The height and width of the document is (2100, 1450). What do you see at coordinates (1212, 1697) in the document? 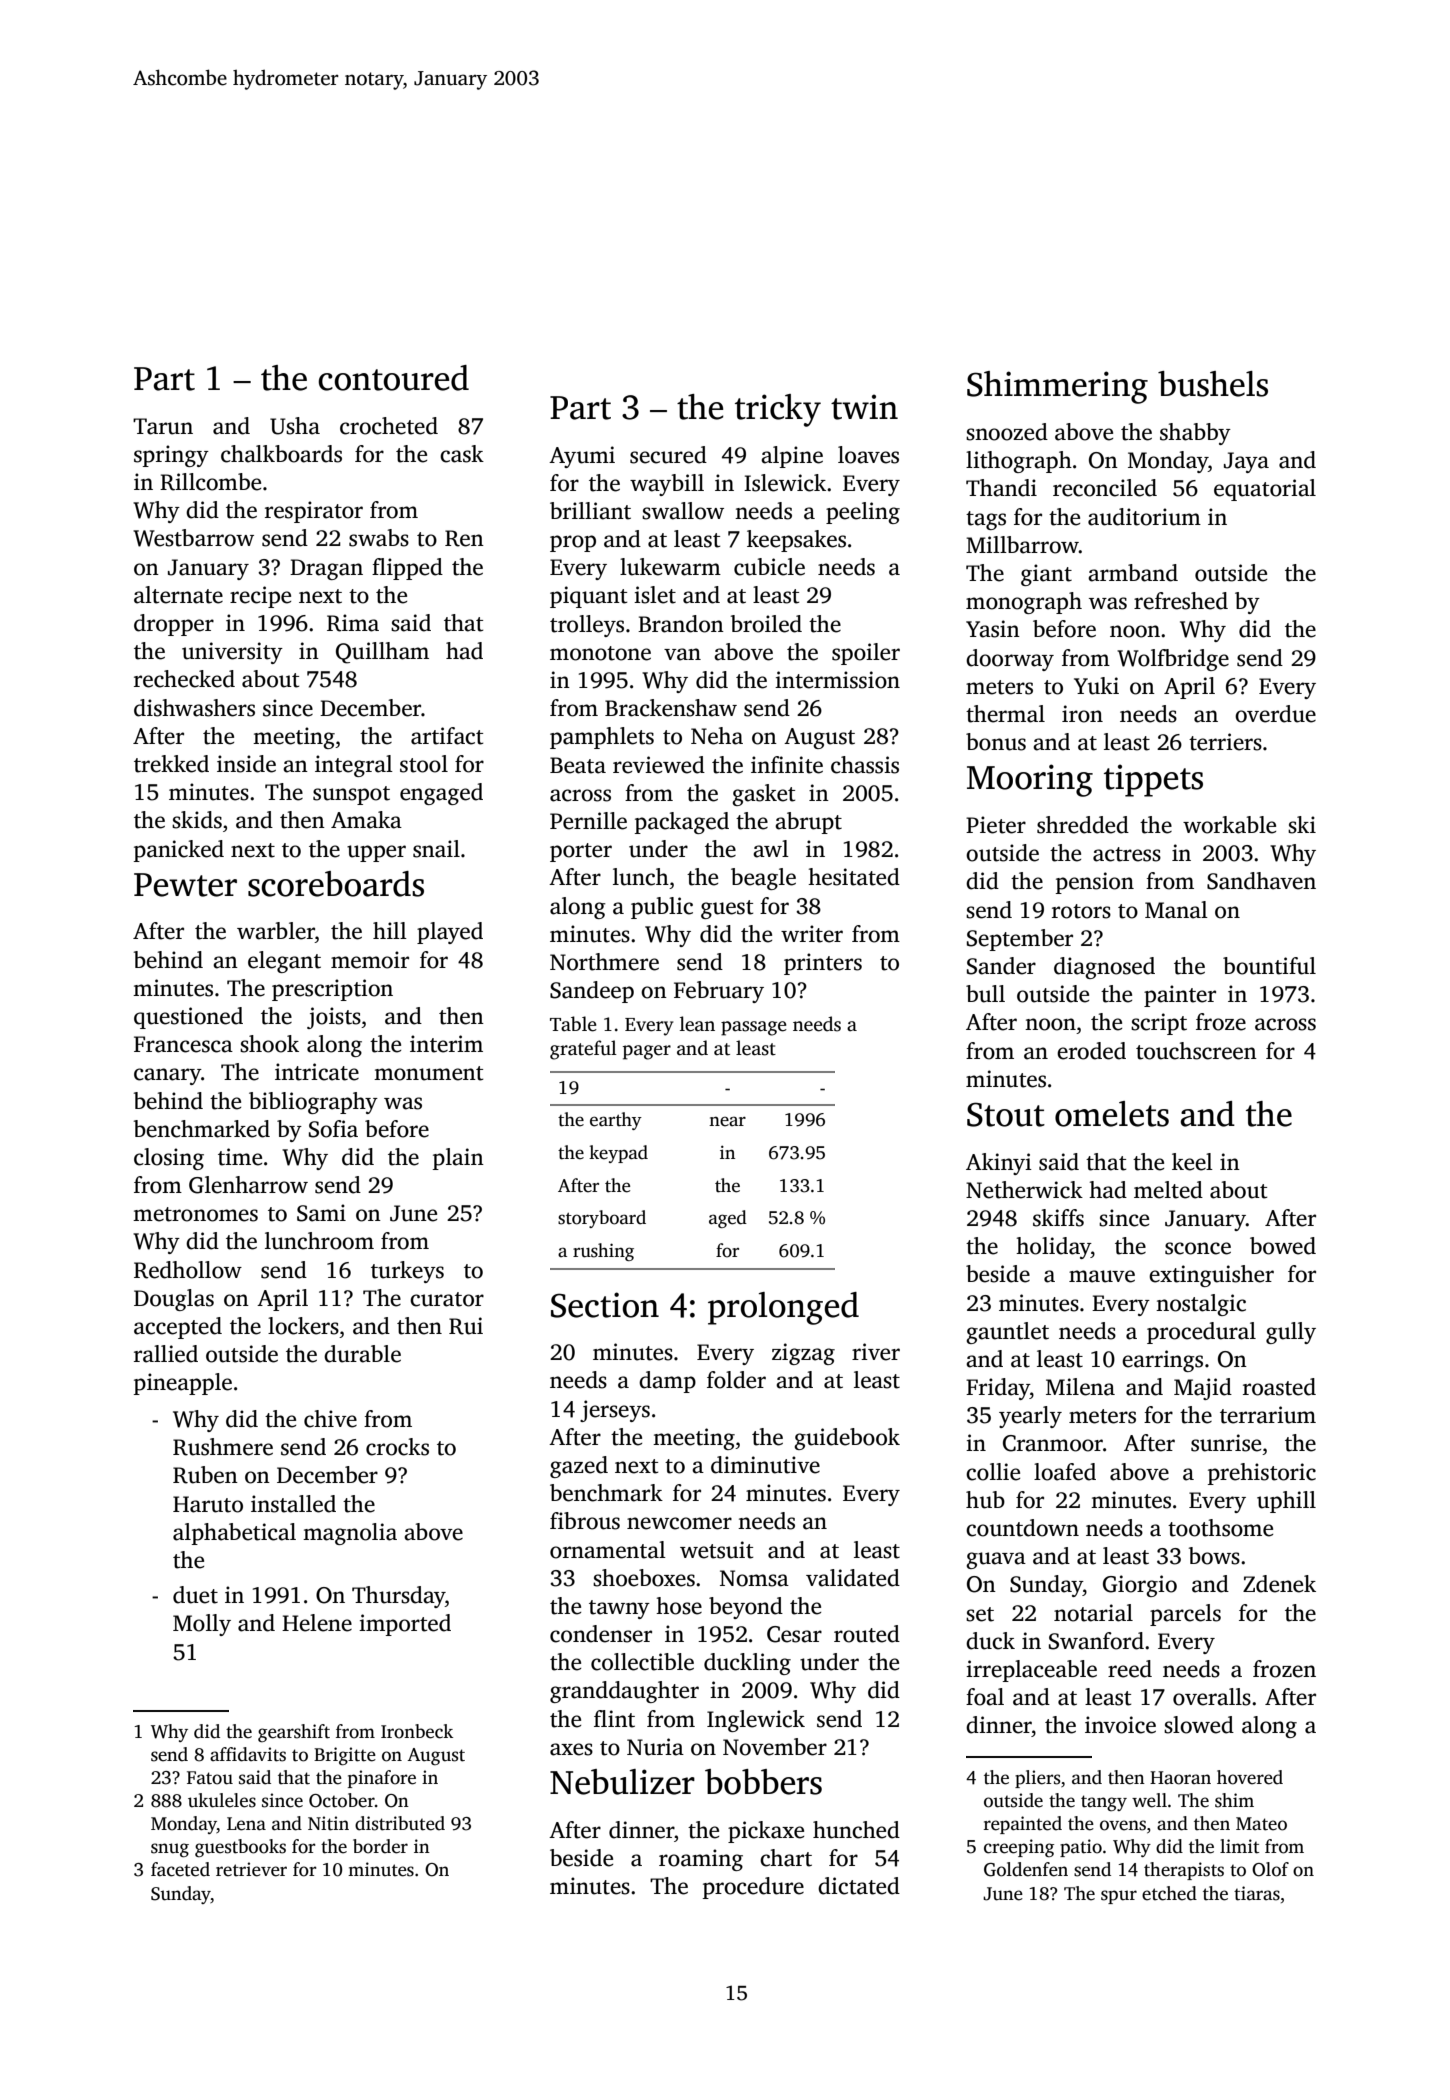
I see `overalls` at bounding box center [1212, 1697].
